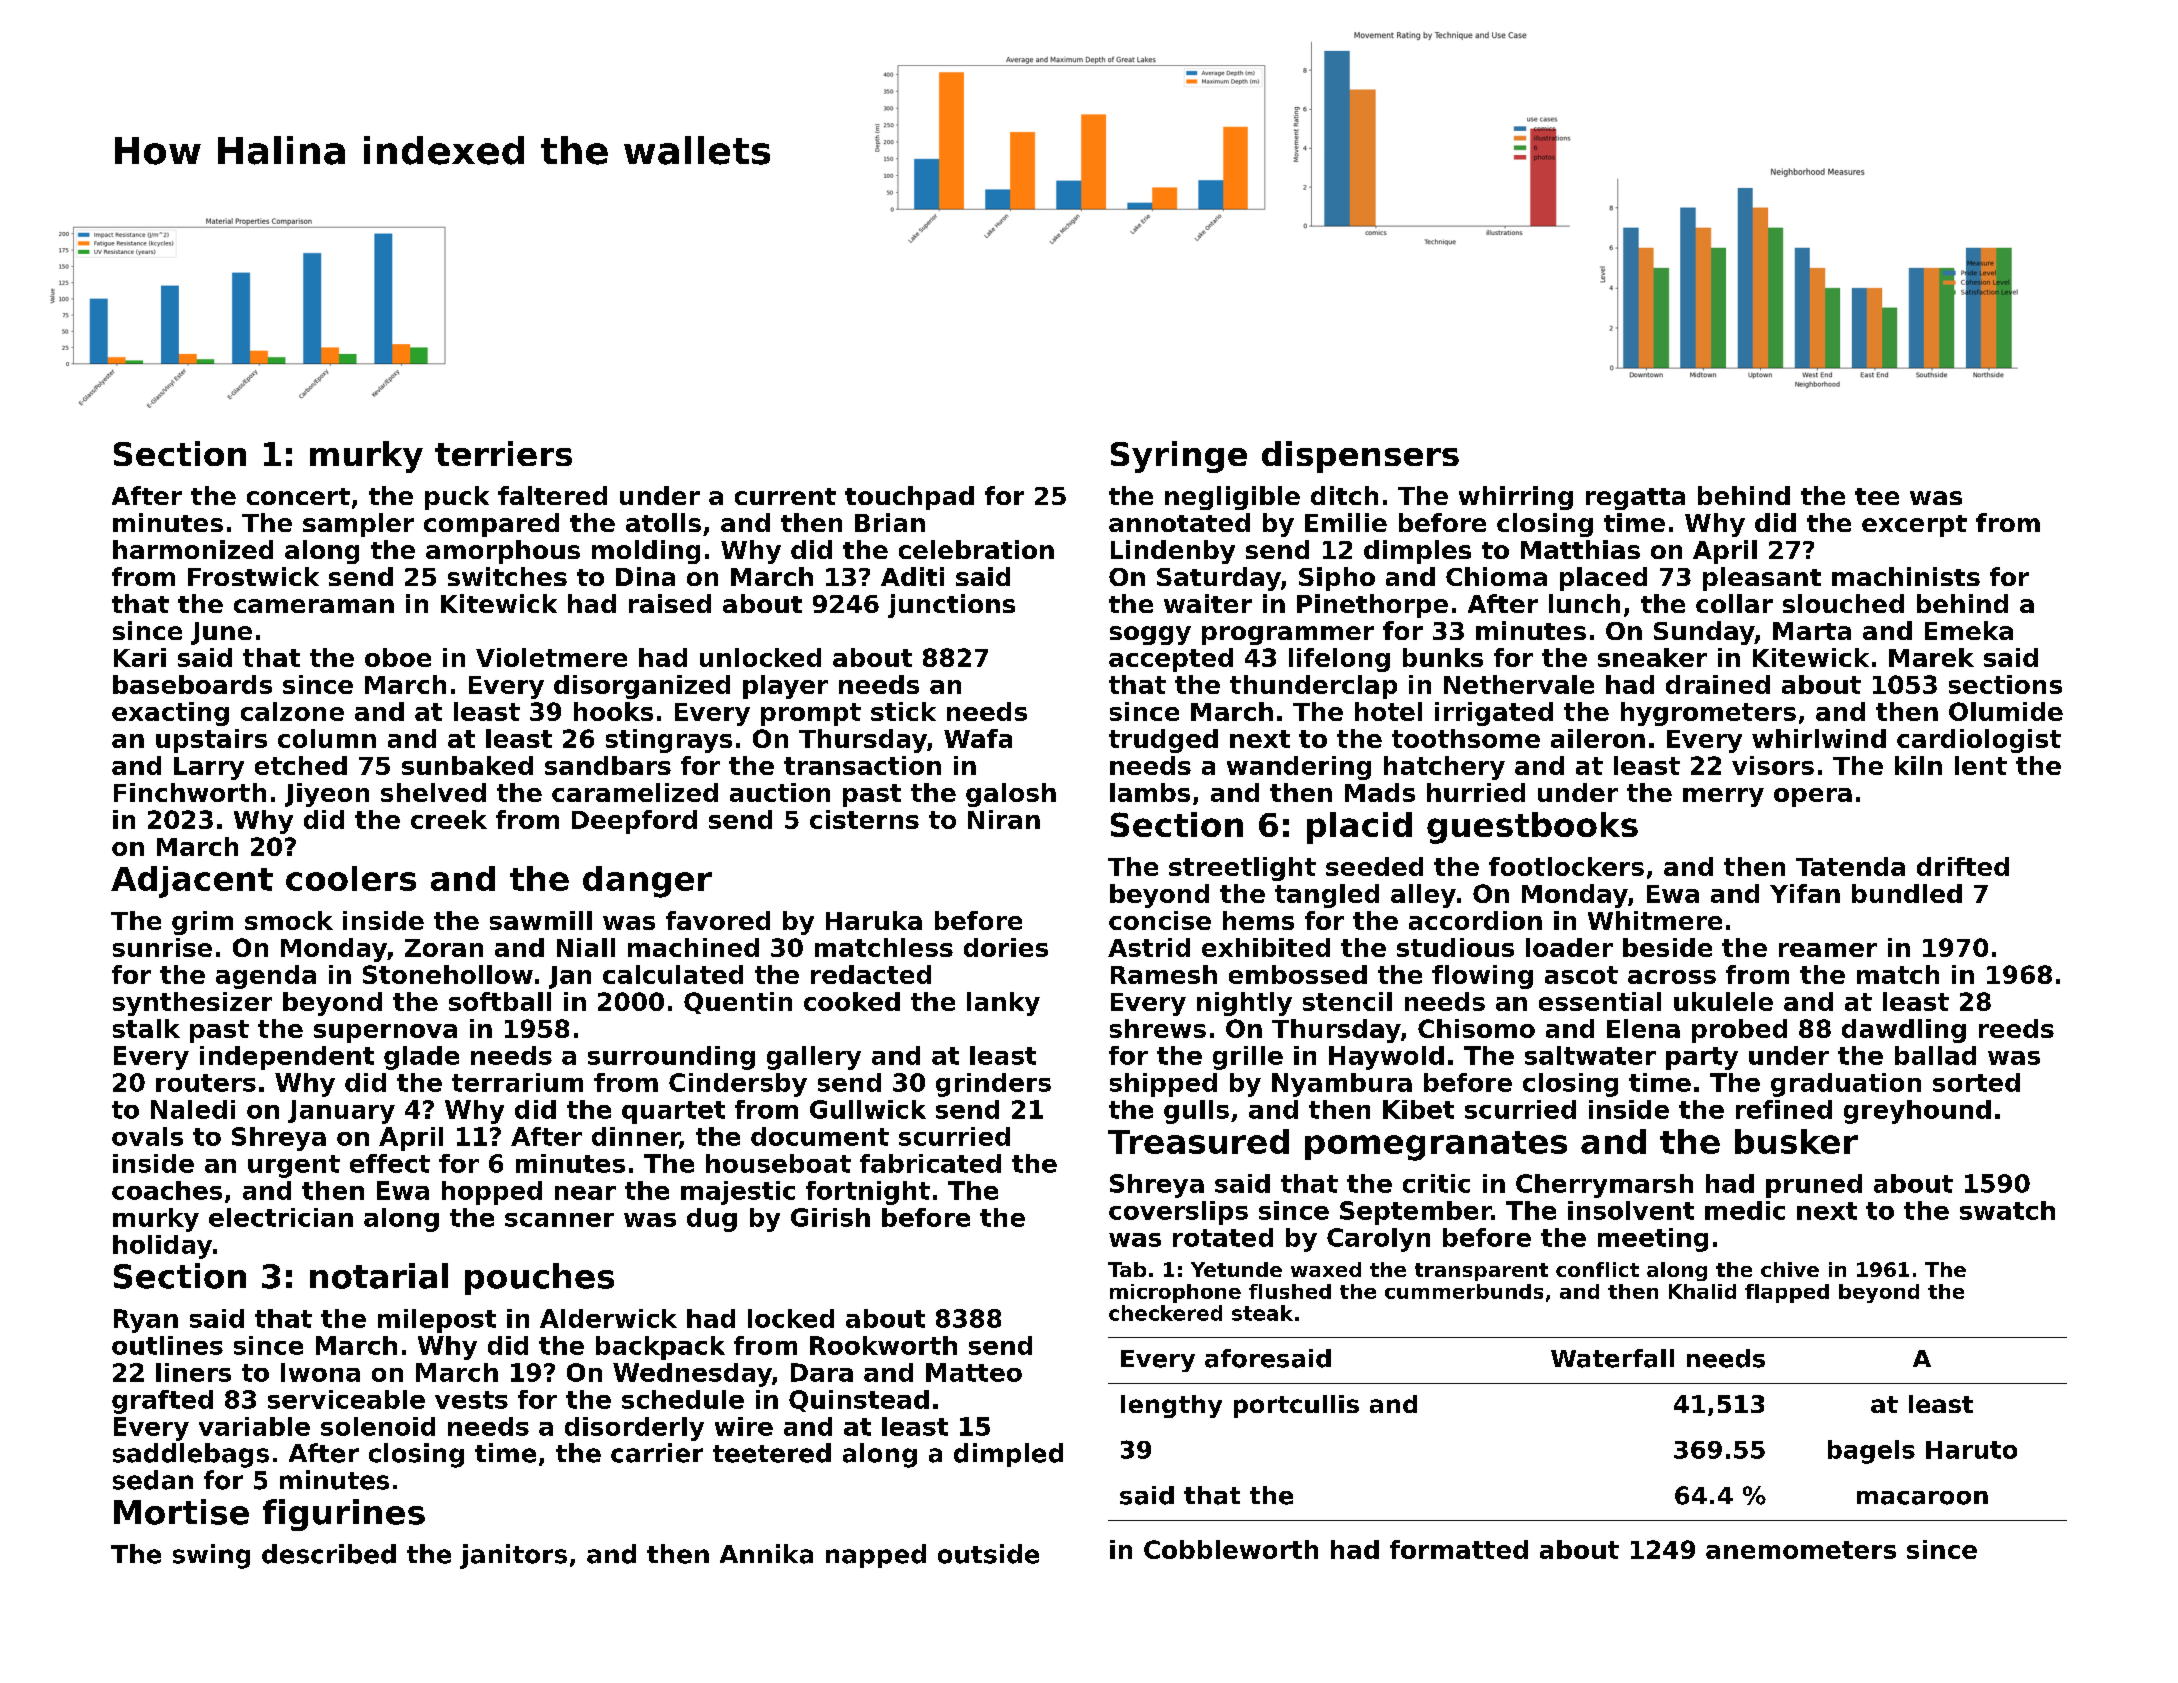  I want to click on checkered, so click(1165, 1313).
